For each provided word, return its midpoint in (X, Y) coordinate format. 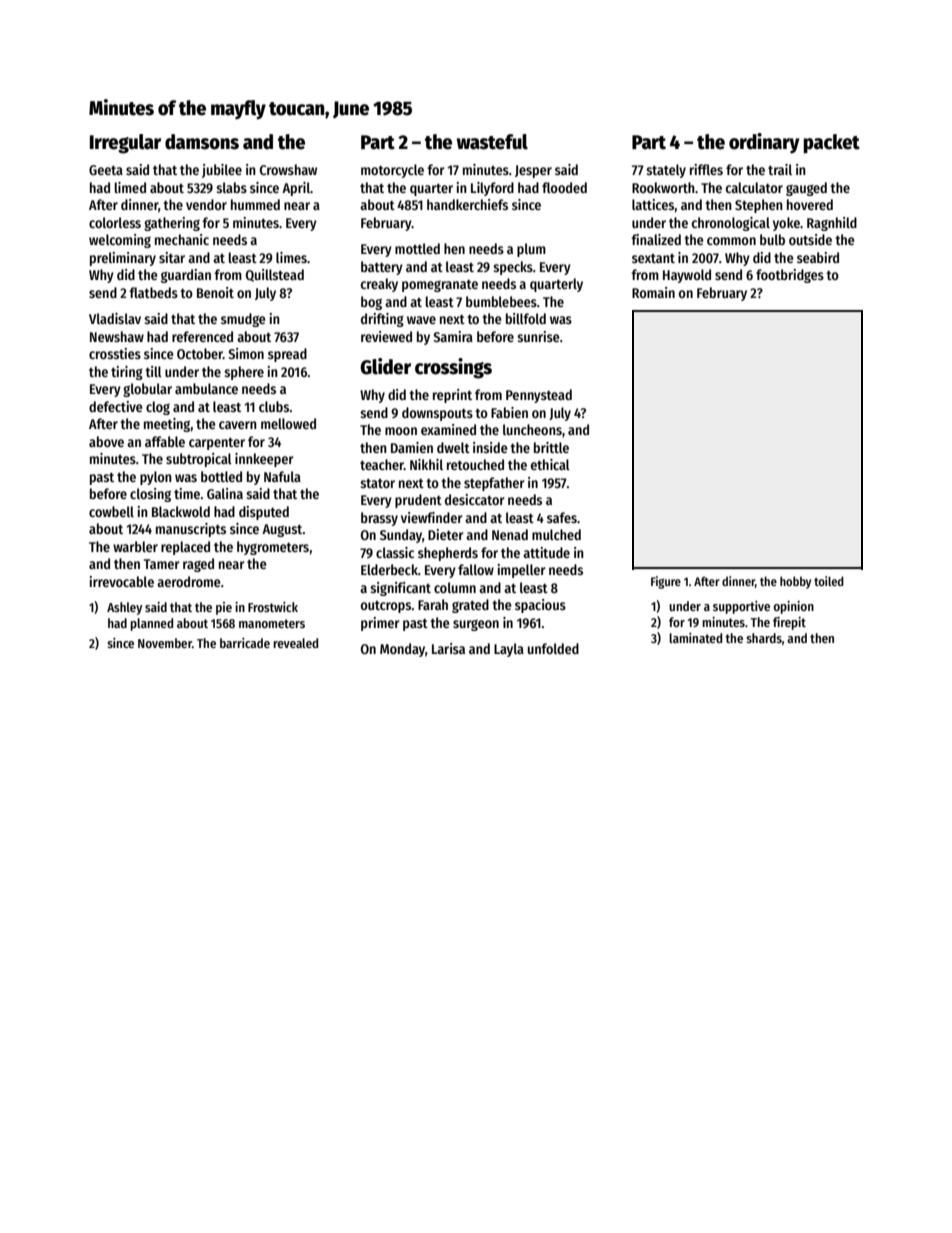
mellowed (288, 423)
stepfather (494, 484)
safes (562, 517)
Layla (509, 650)
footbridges (790, 276)
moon (401, 431)
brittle (551, 447)
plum (531, 250)
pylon (156, 478)
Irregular (125, 144)
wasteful (492, 142)
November (165, 643)
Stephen (759, 206)
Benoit (215, 292)
